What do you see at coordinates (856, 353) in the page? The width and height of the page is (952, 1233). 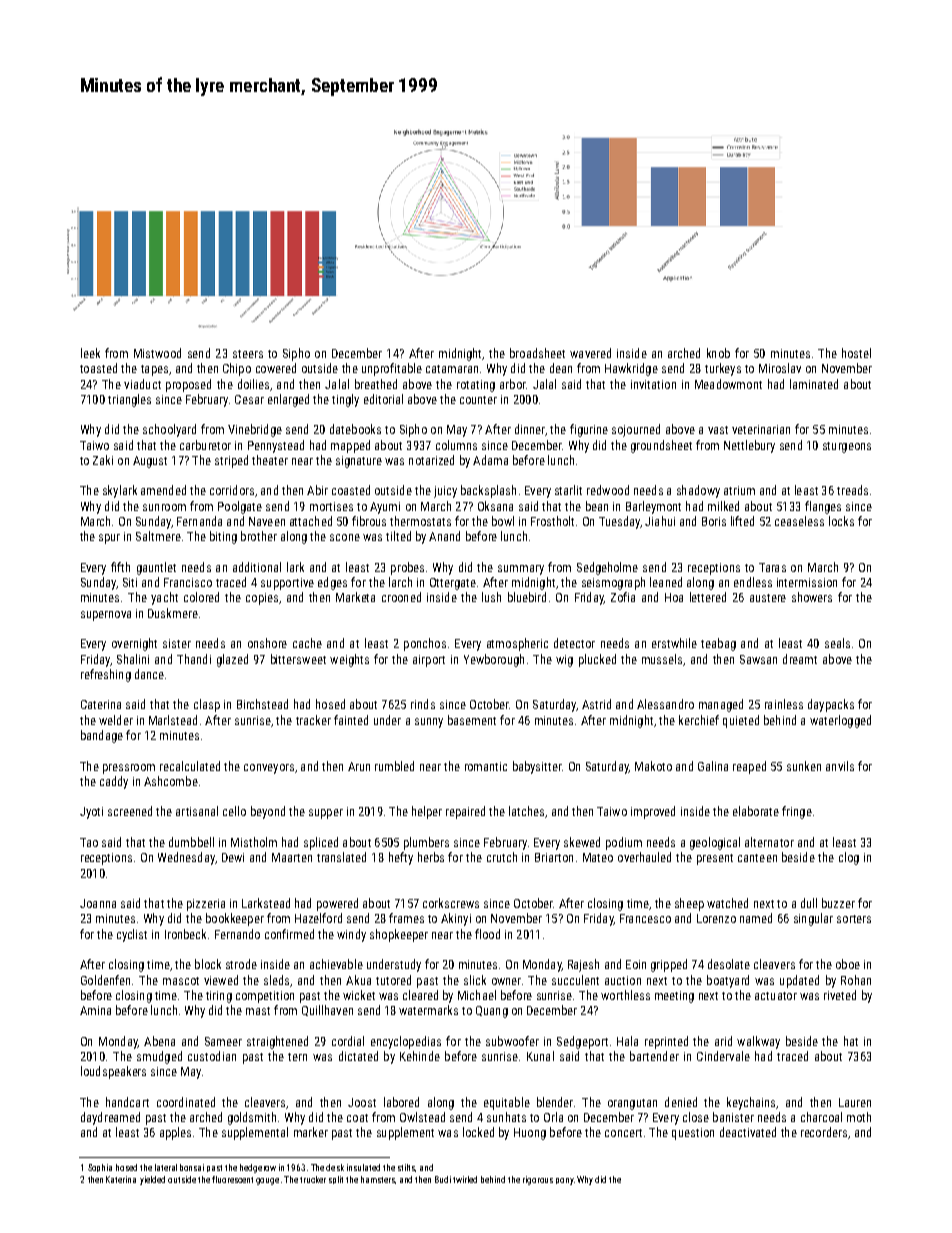 I see `hostel` at bounding box center [856, 353].
